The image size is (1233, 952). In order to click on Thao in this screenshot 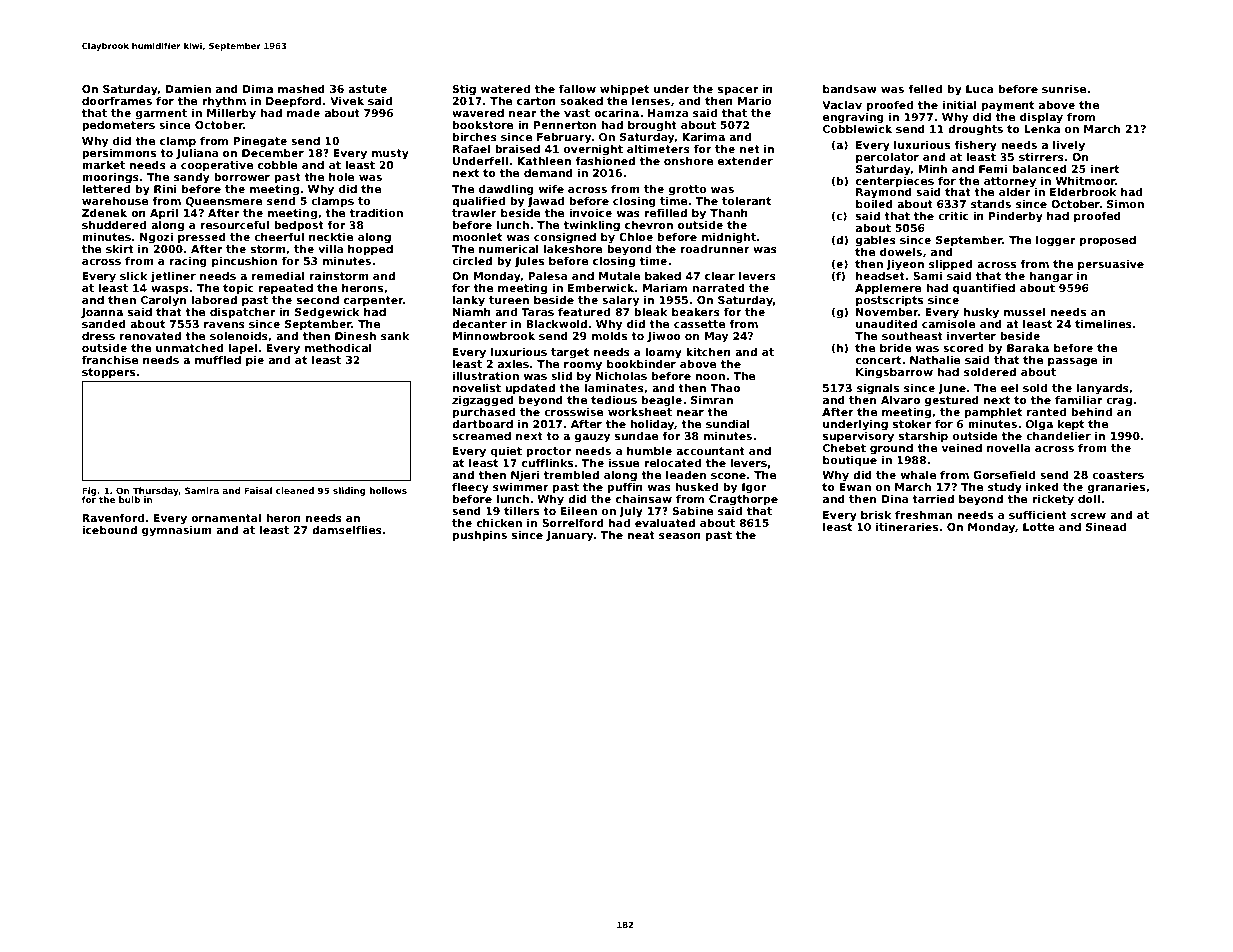, I will do `click(725, 387)`.
